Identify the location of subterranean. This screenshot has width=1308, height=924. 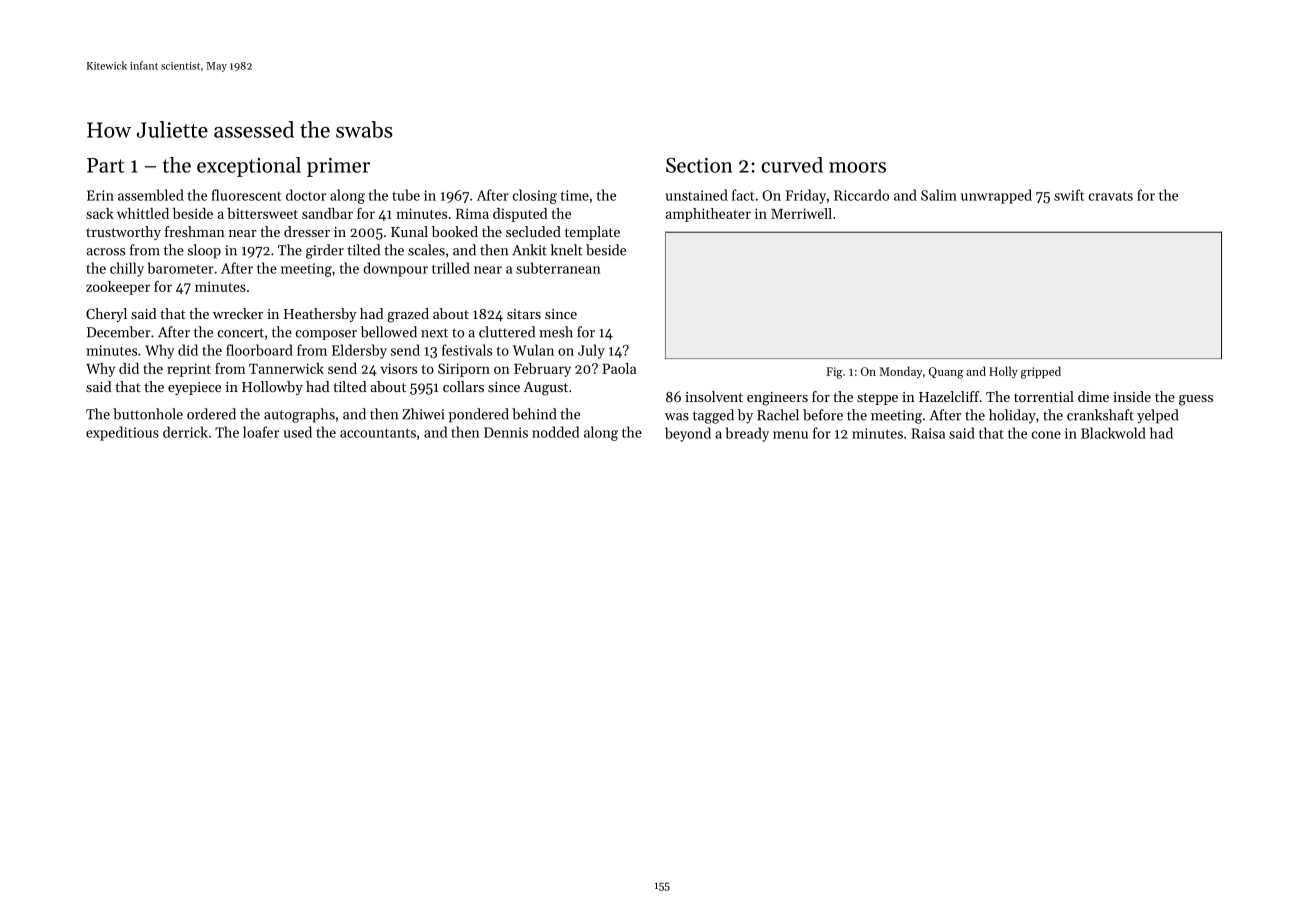
(558, 268).
